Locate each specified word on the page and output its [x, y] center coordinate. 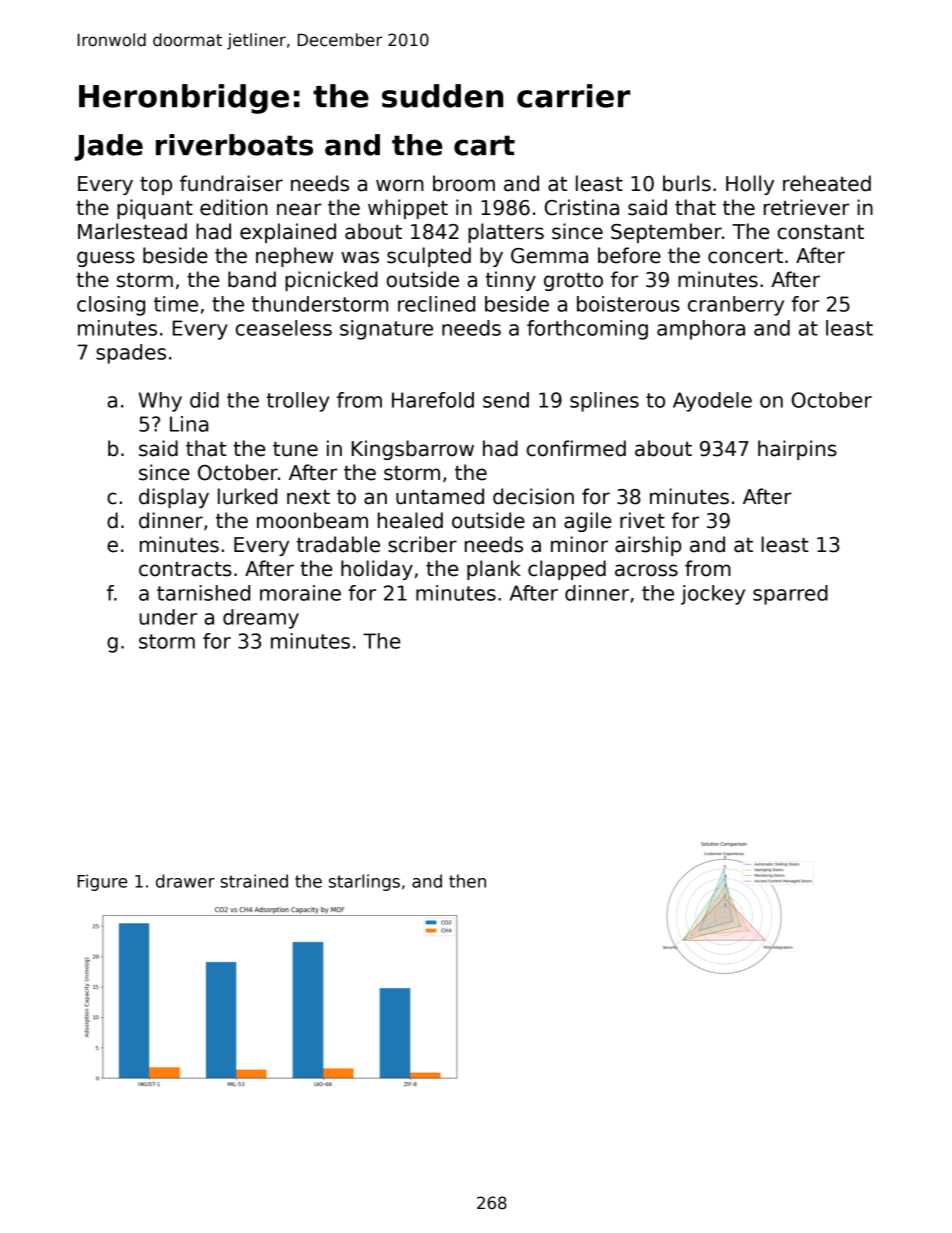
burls [687, 183]
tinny [511, 281]
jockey [713, 595]
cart [484, 145]
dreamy [261, 619]
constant [821, 232]
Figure [102, 882]
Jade [109, 147]
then [467, 881]
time [176, 304]
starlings [364, 882]
